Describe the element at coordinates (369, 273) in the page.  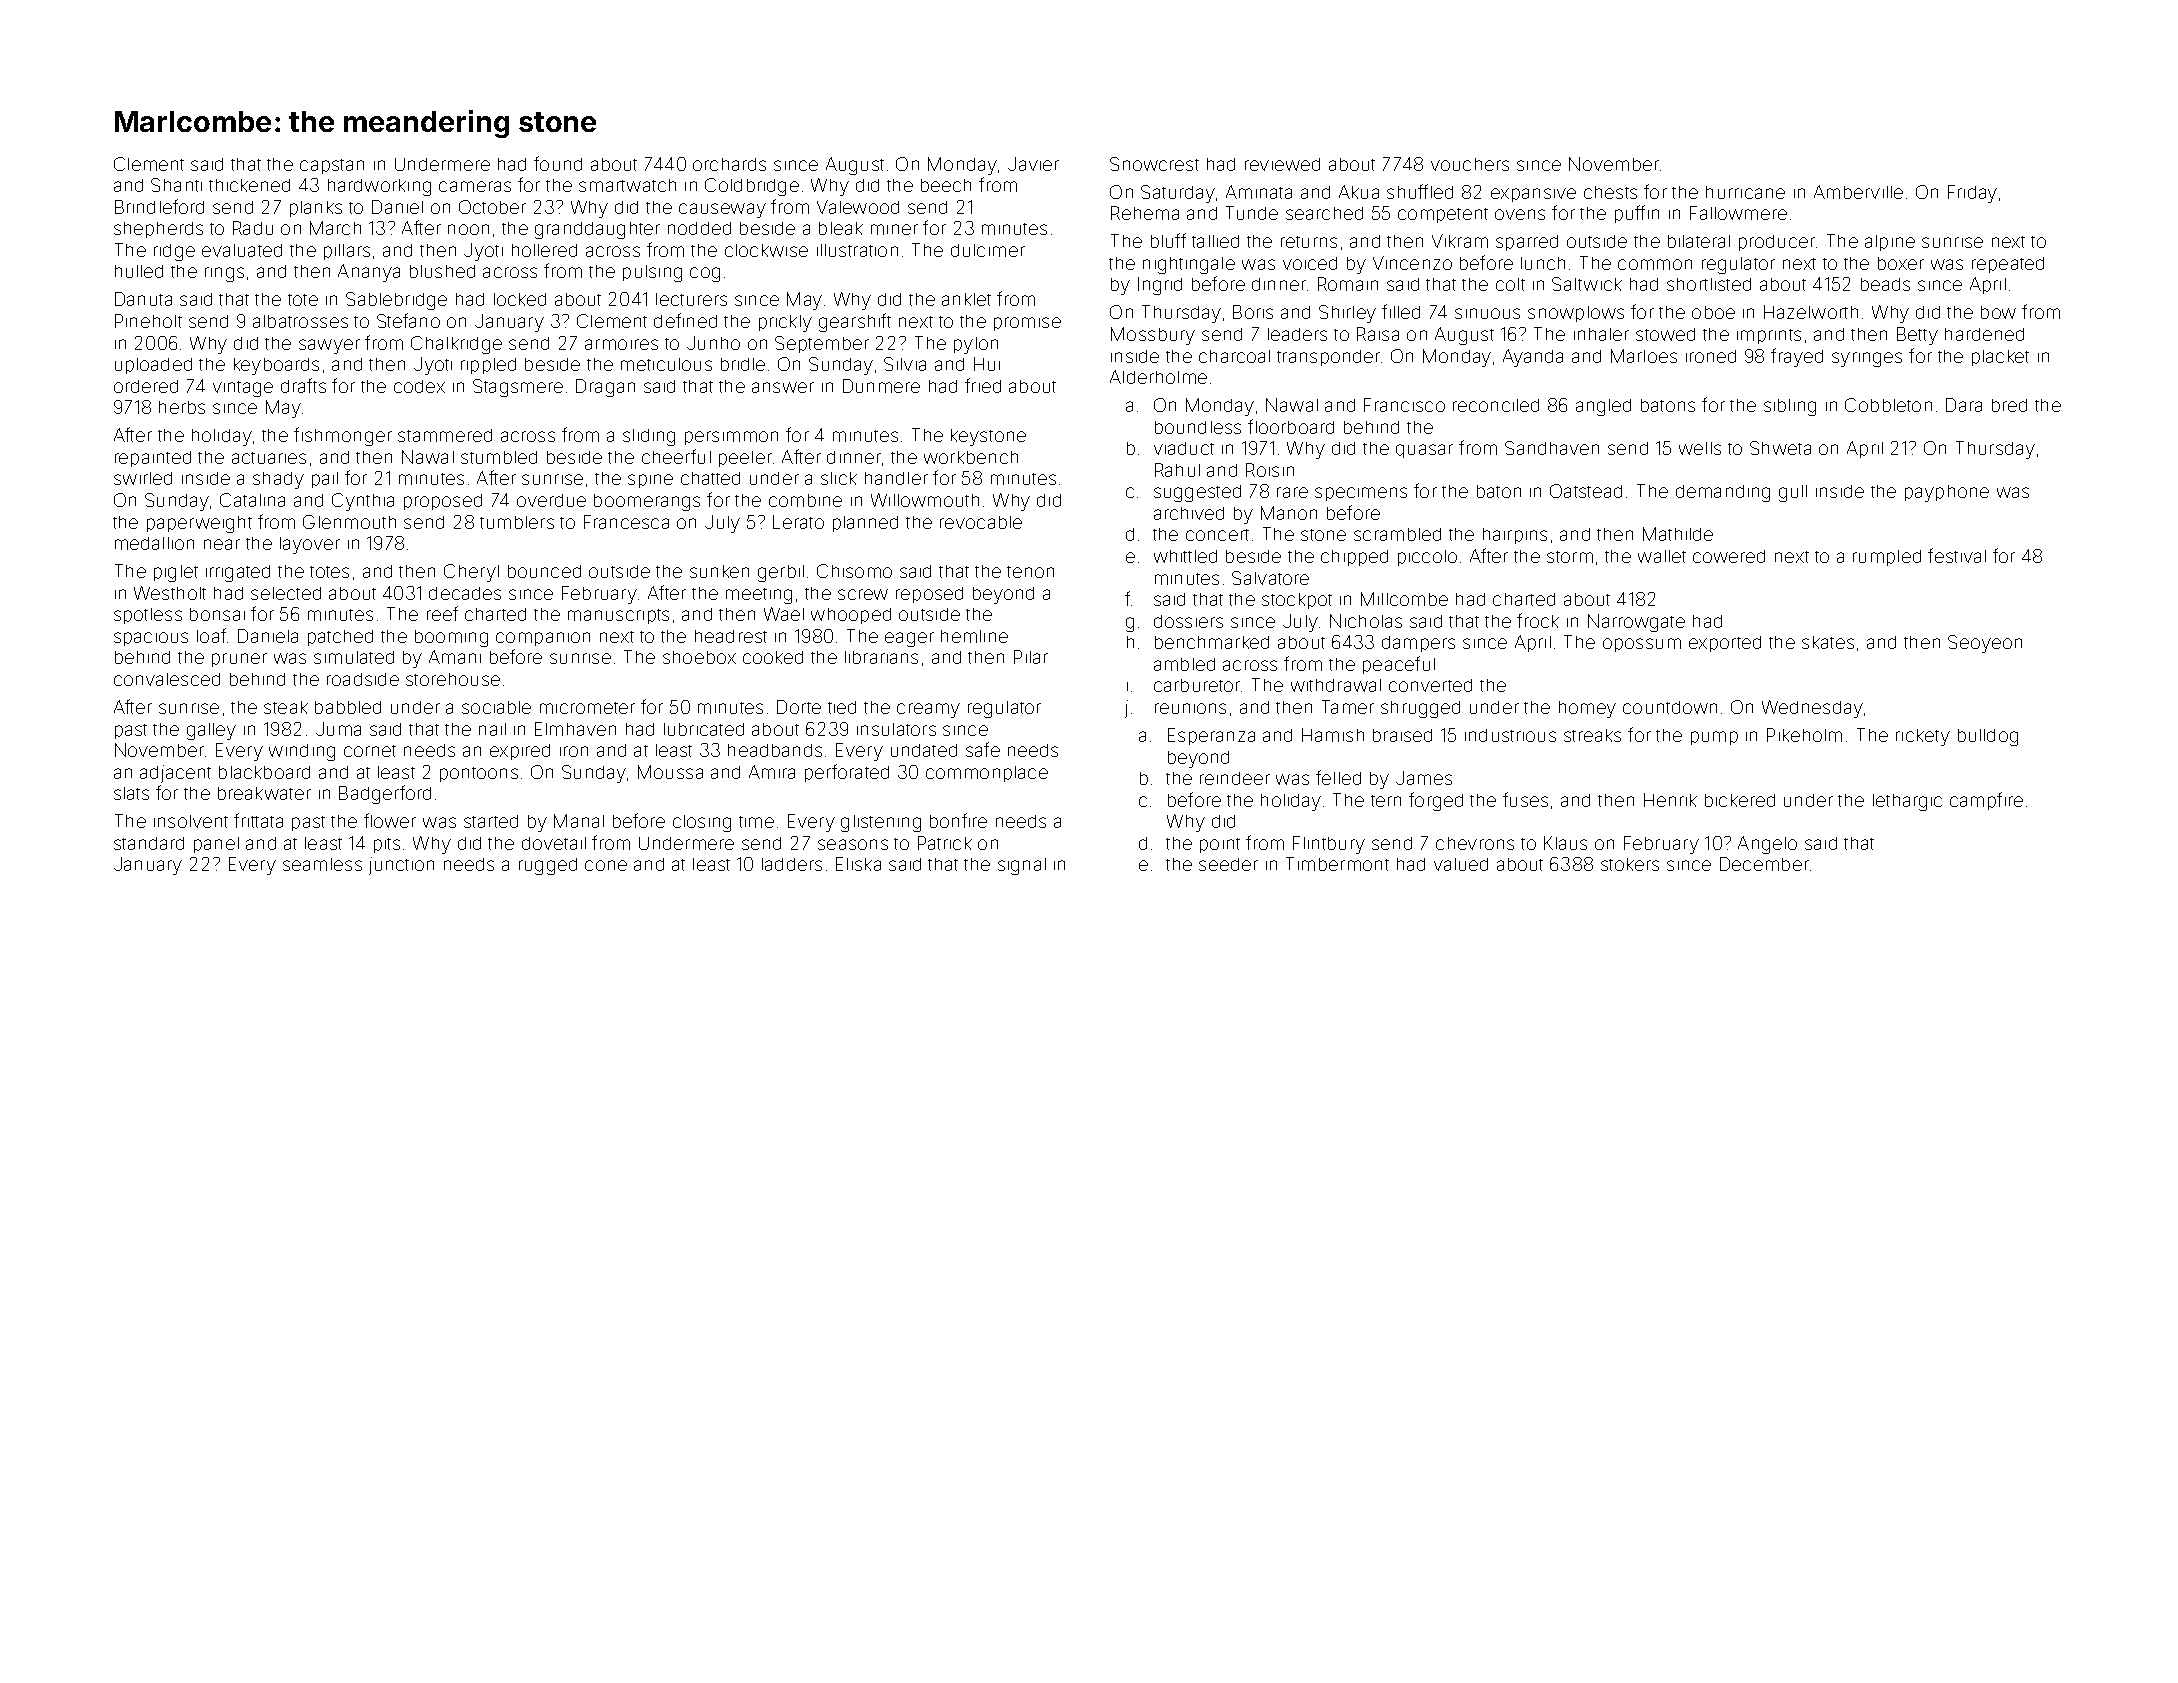
I see `Ananya` at that location.
